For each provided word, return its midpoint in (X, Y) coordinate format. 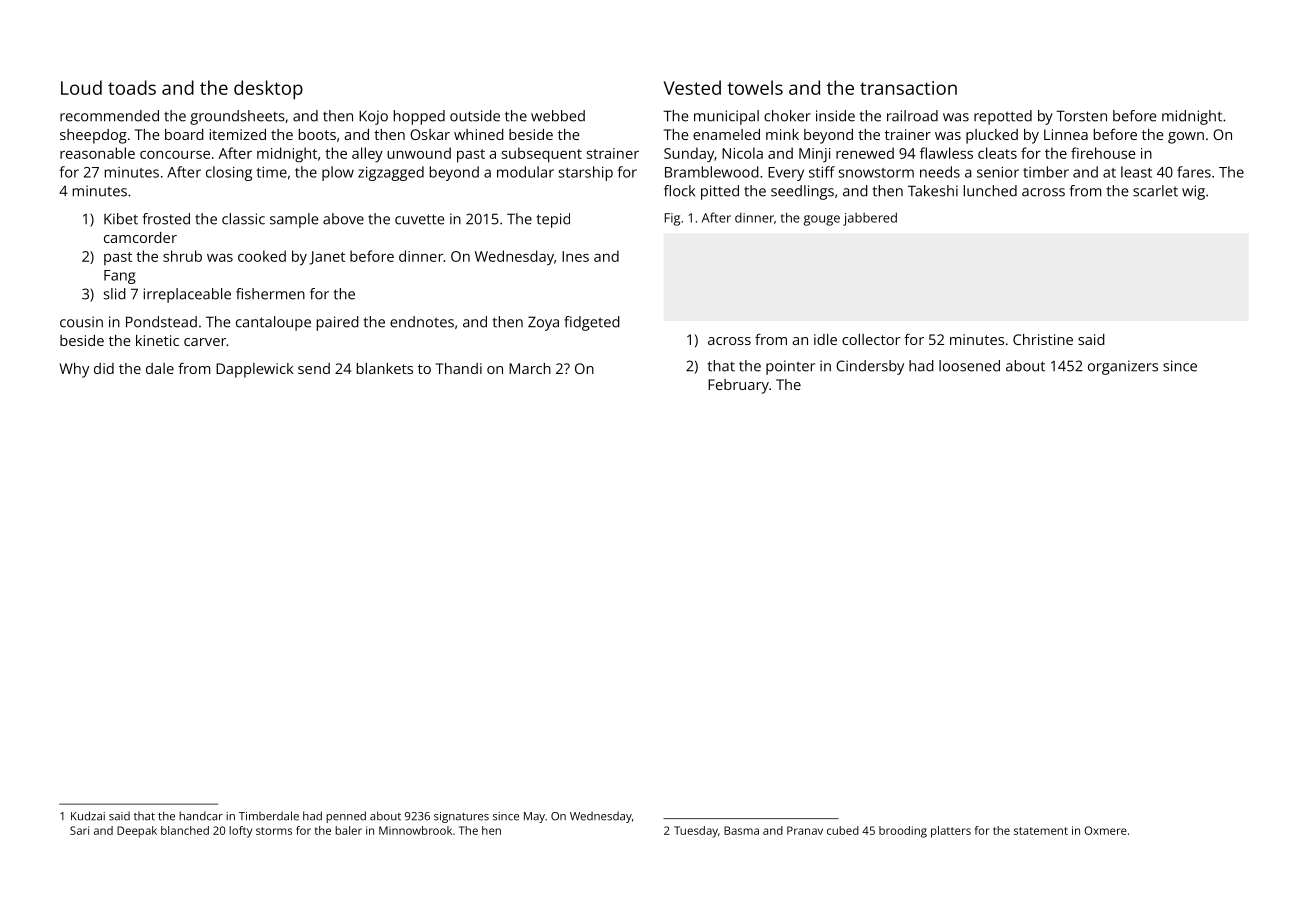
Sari (79, 830)
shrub (182, 256)
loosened (969, 366)
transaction (908, 88)
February (738, 386)
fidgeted (592, 323)
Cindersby (870, 367)
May (534, 817)
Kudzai (88, 816)
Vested (692, 87)
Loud (81, 87)
